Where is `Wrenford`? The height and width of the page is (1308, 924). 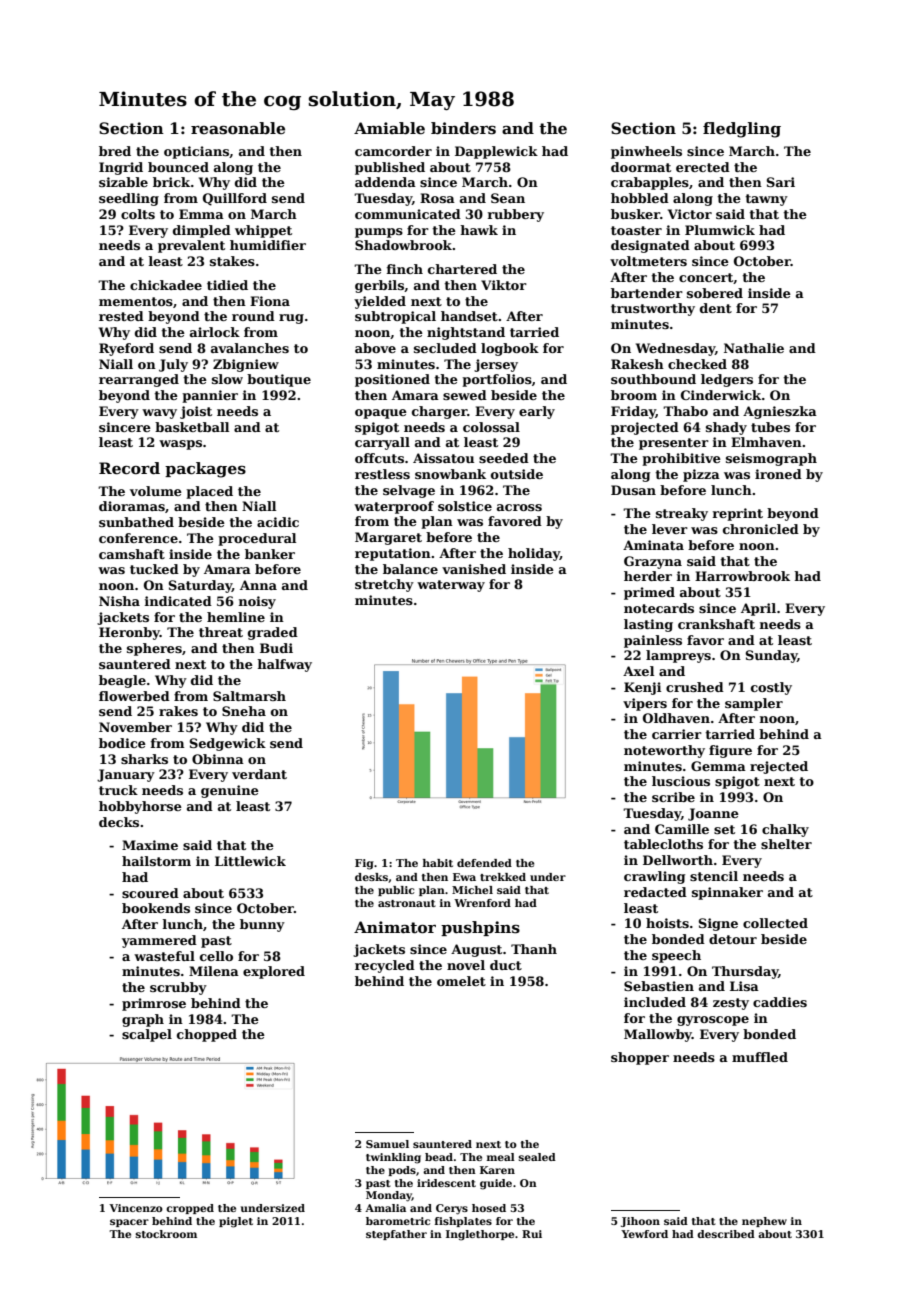 Wrenford is located at coordinates (482, 903).
